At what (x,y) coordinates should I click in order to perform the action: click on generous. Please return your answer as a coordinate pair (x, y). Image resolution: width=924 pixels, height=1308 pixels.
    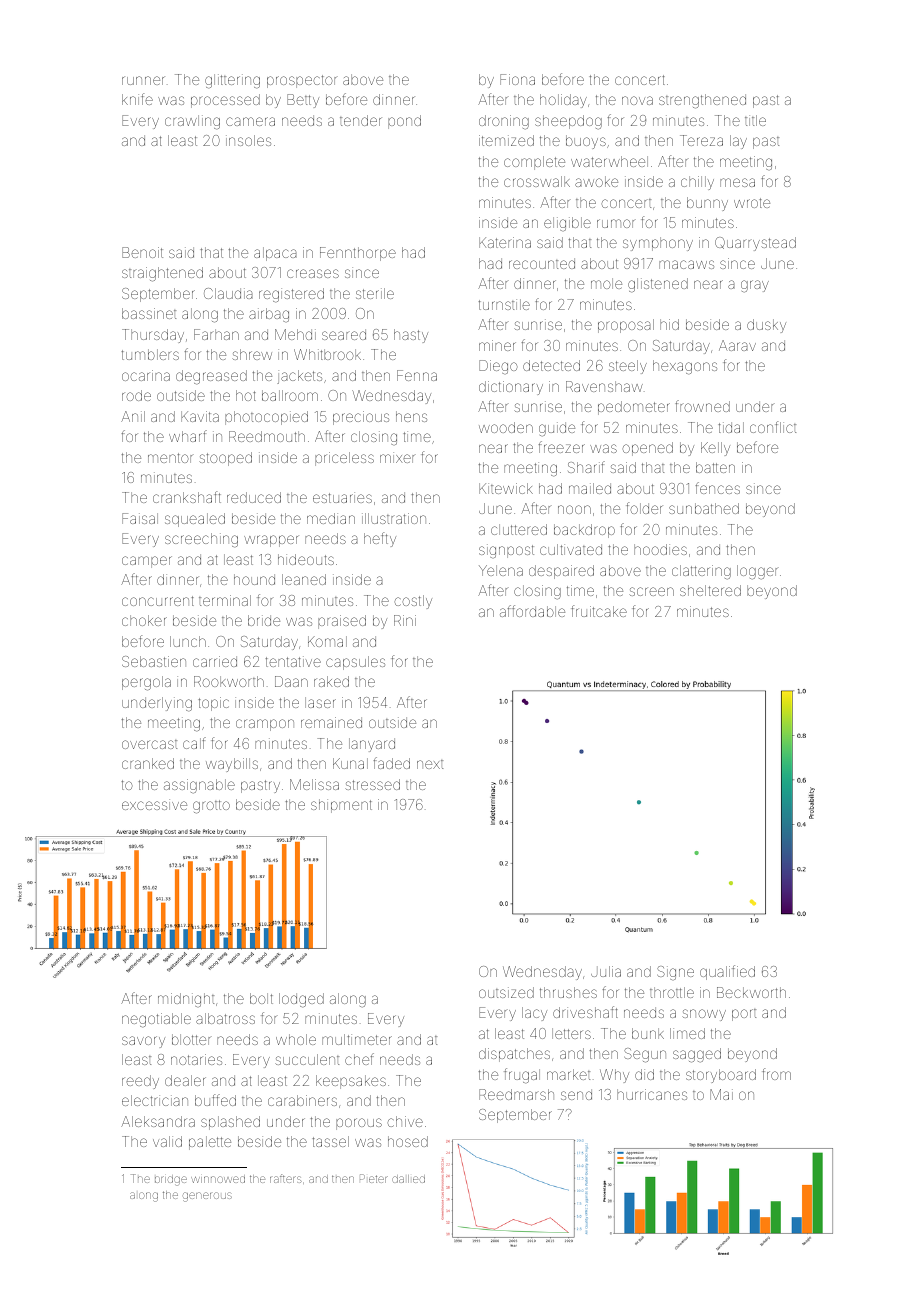
    Looking at the image, I should click on (207, 1197).
